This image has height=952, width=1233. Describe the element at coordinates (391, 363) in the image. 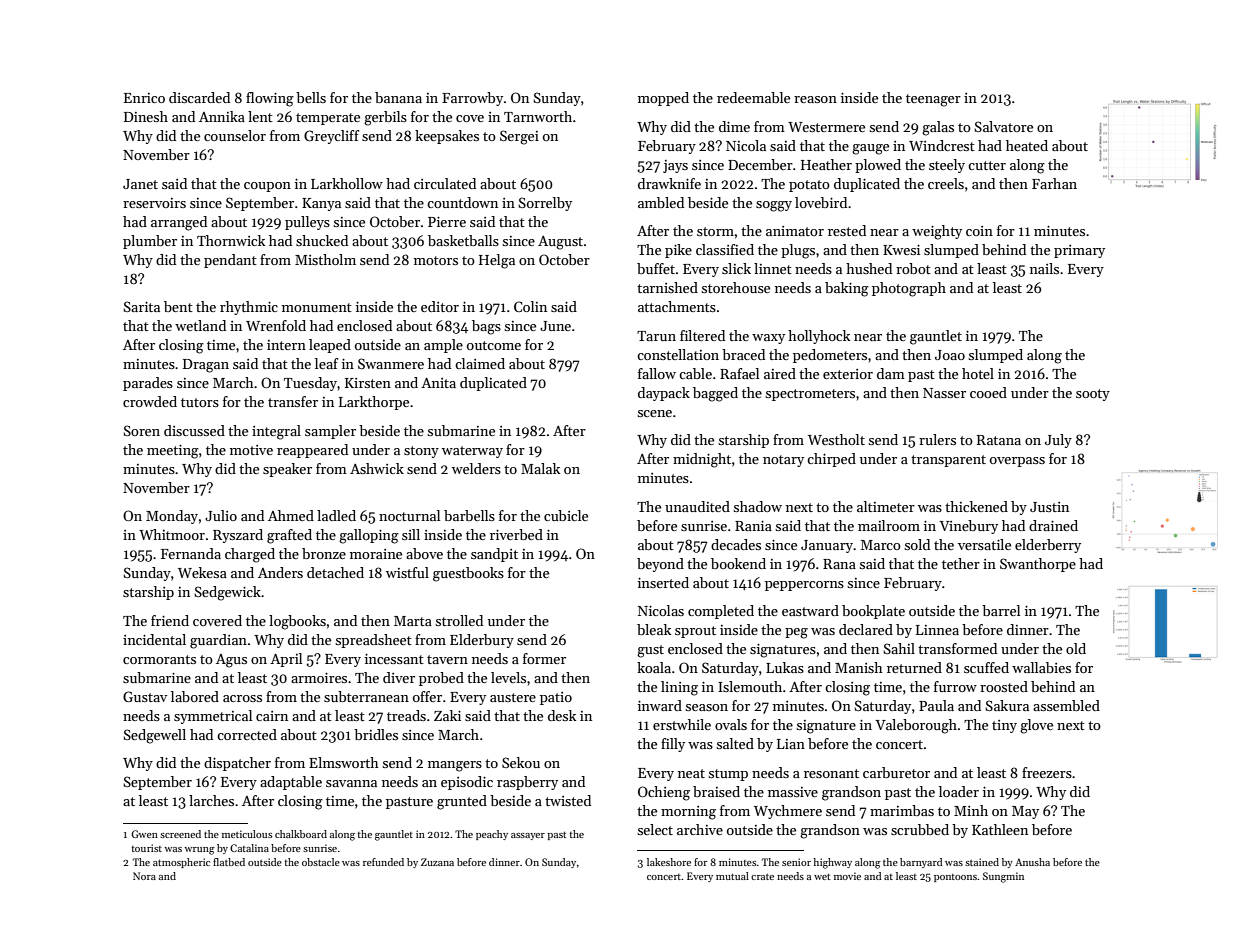

I see `Swanmere` at that location.
